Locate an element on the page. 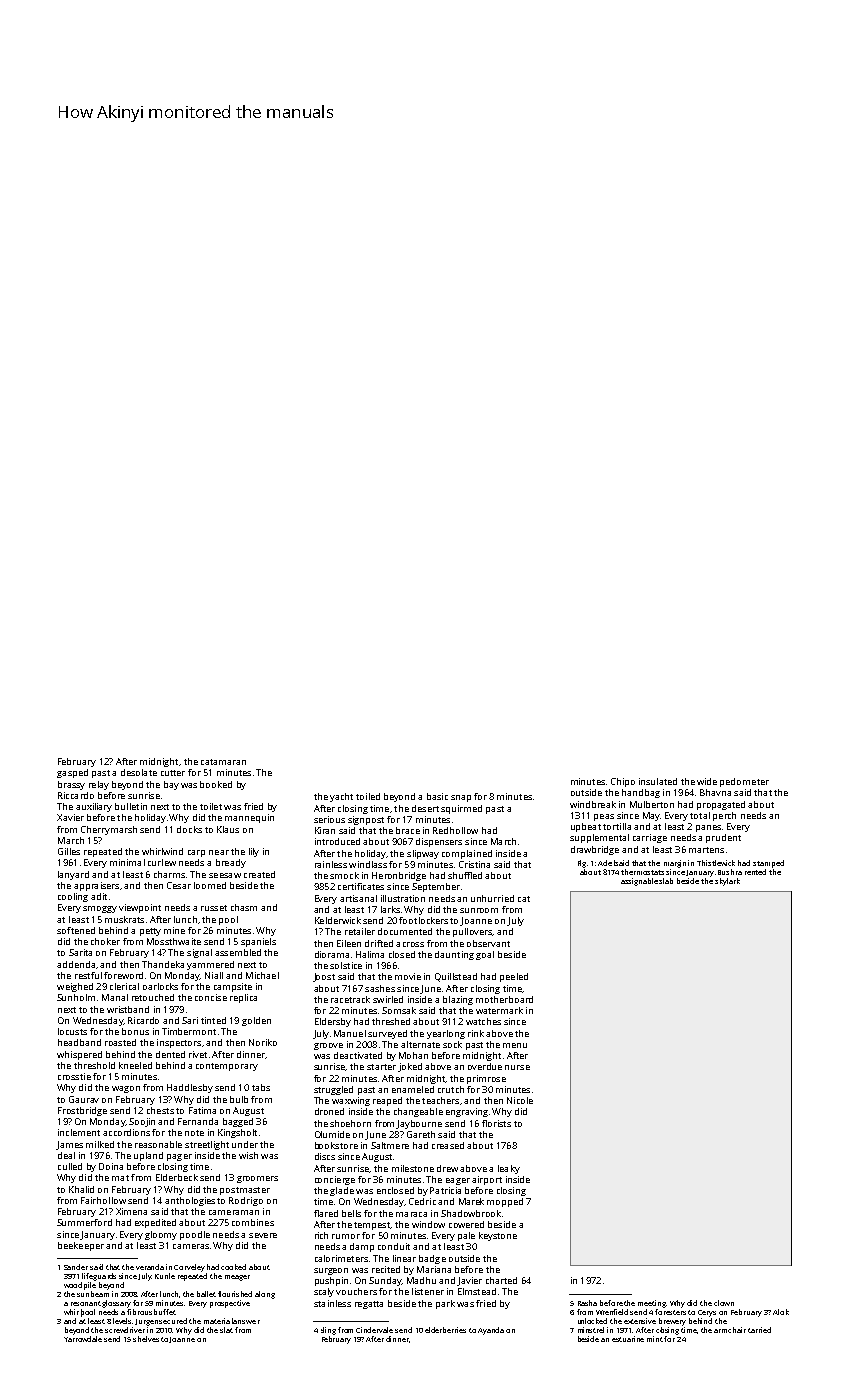 Image resolution: width=849 pixels, height=1400 pixels. Kiran is located at coordinates (325, 830).
